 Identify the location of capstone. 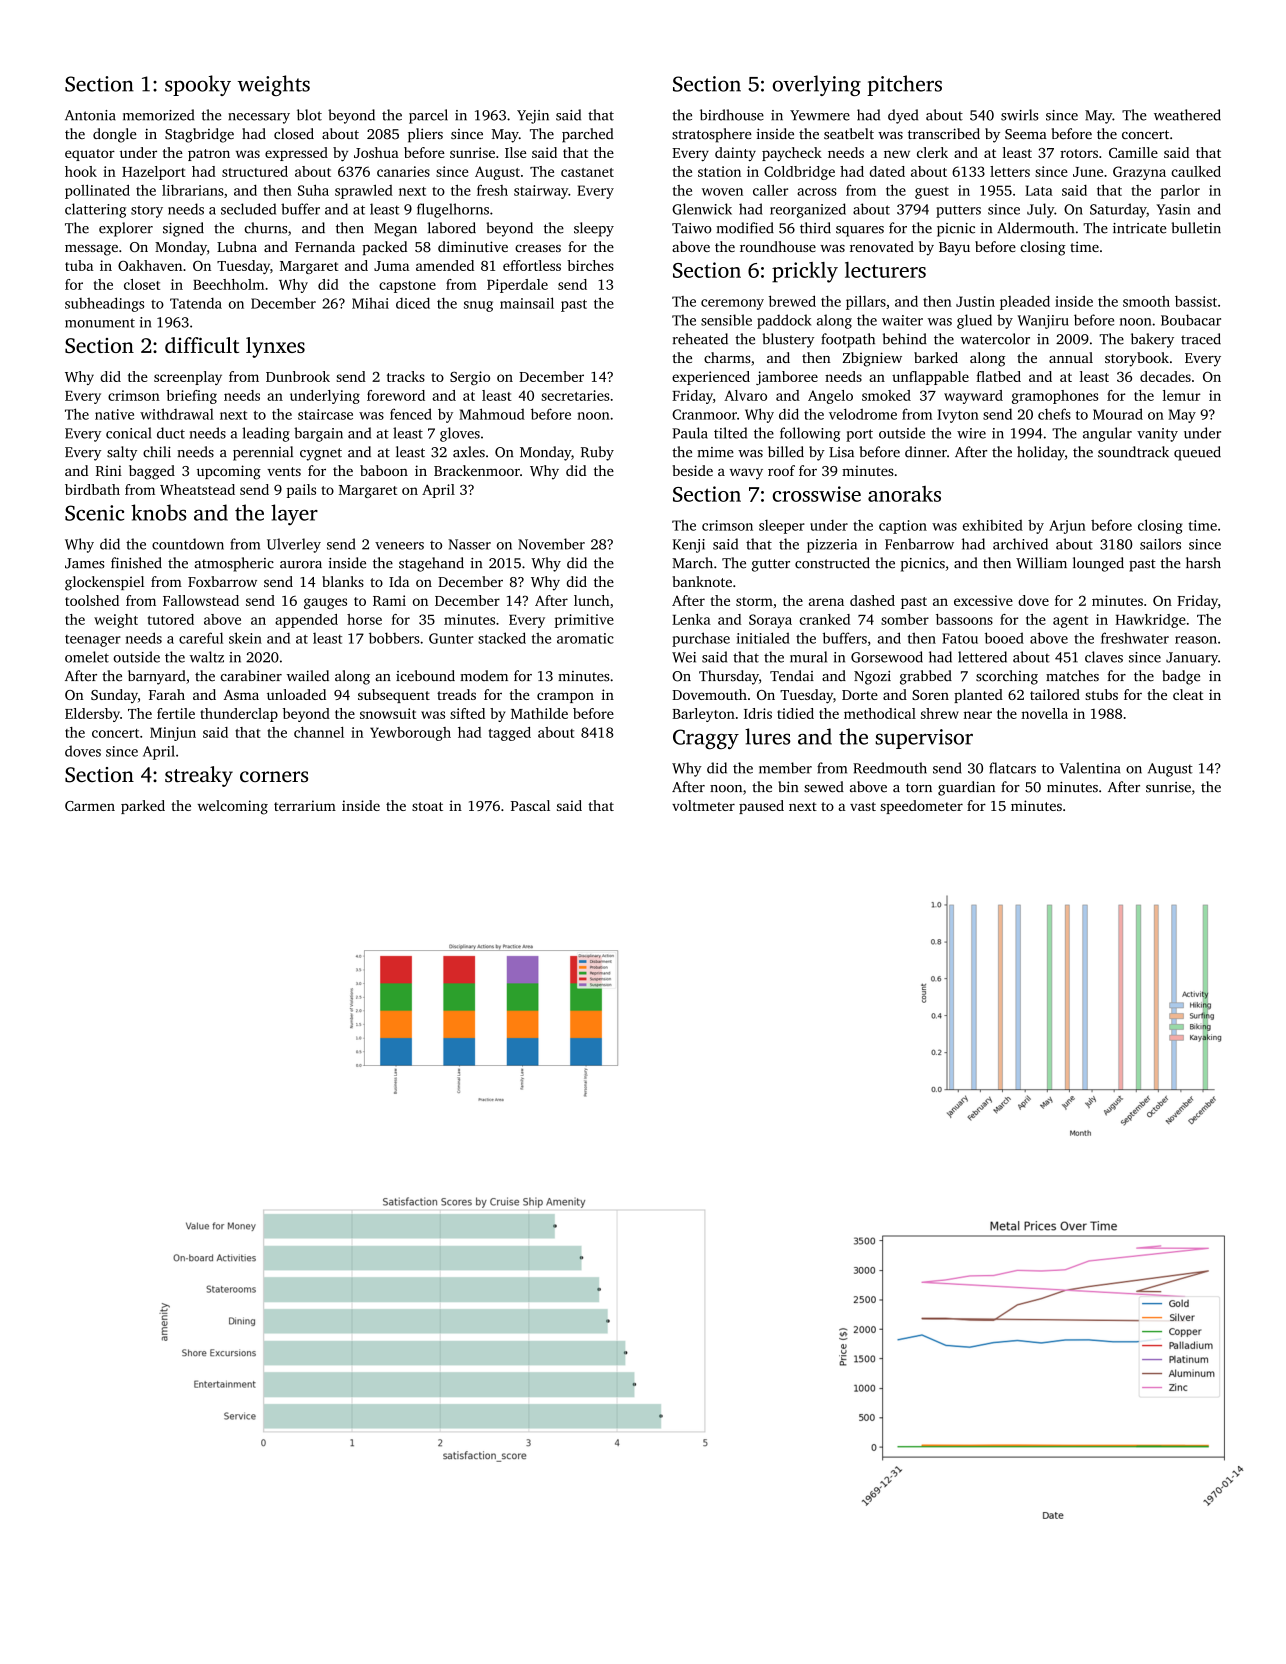
(407, 287).
